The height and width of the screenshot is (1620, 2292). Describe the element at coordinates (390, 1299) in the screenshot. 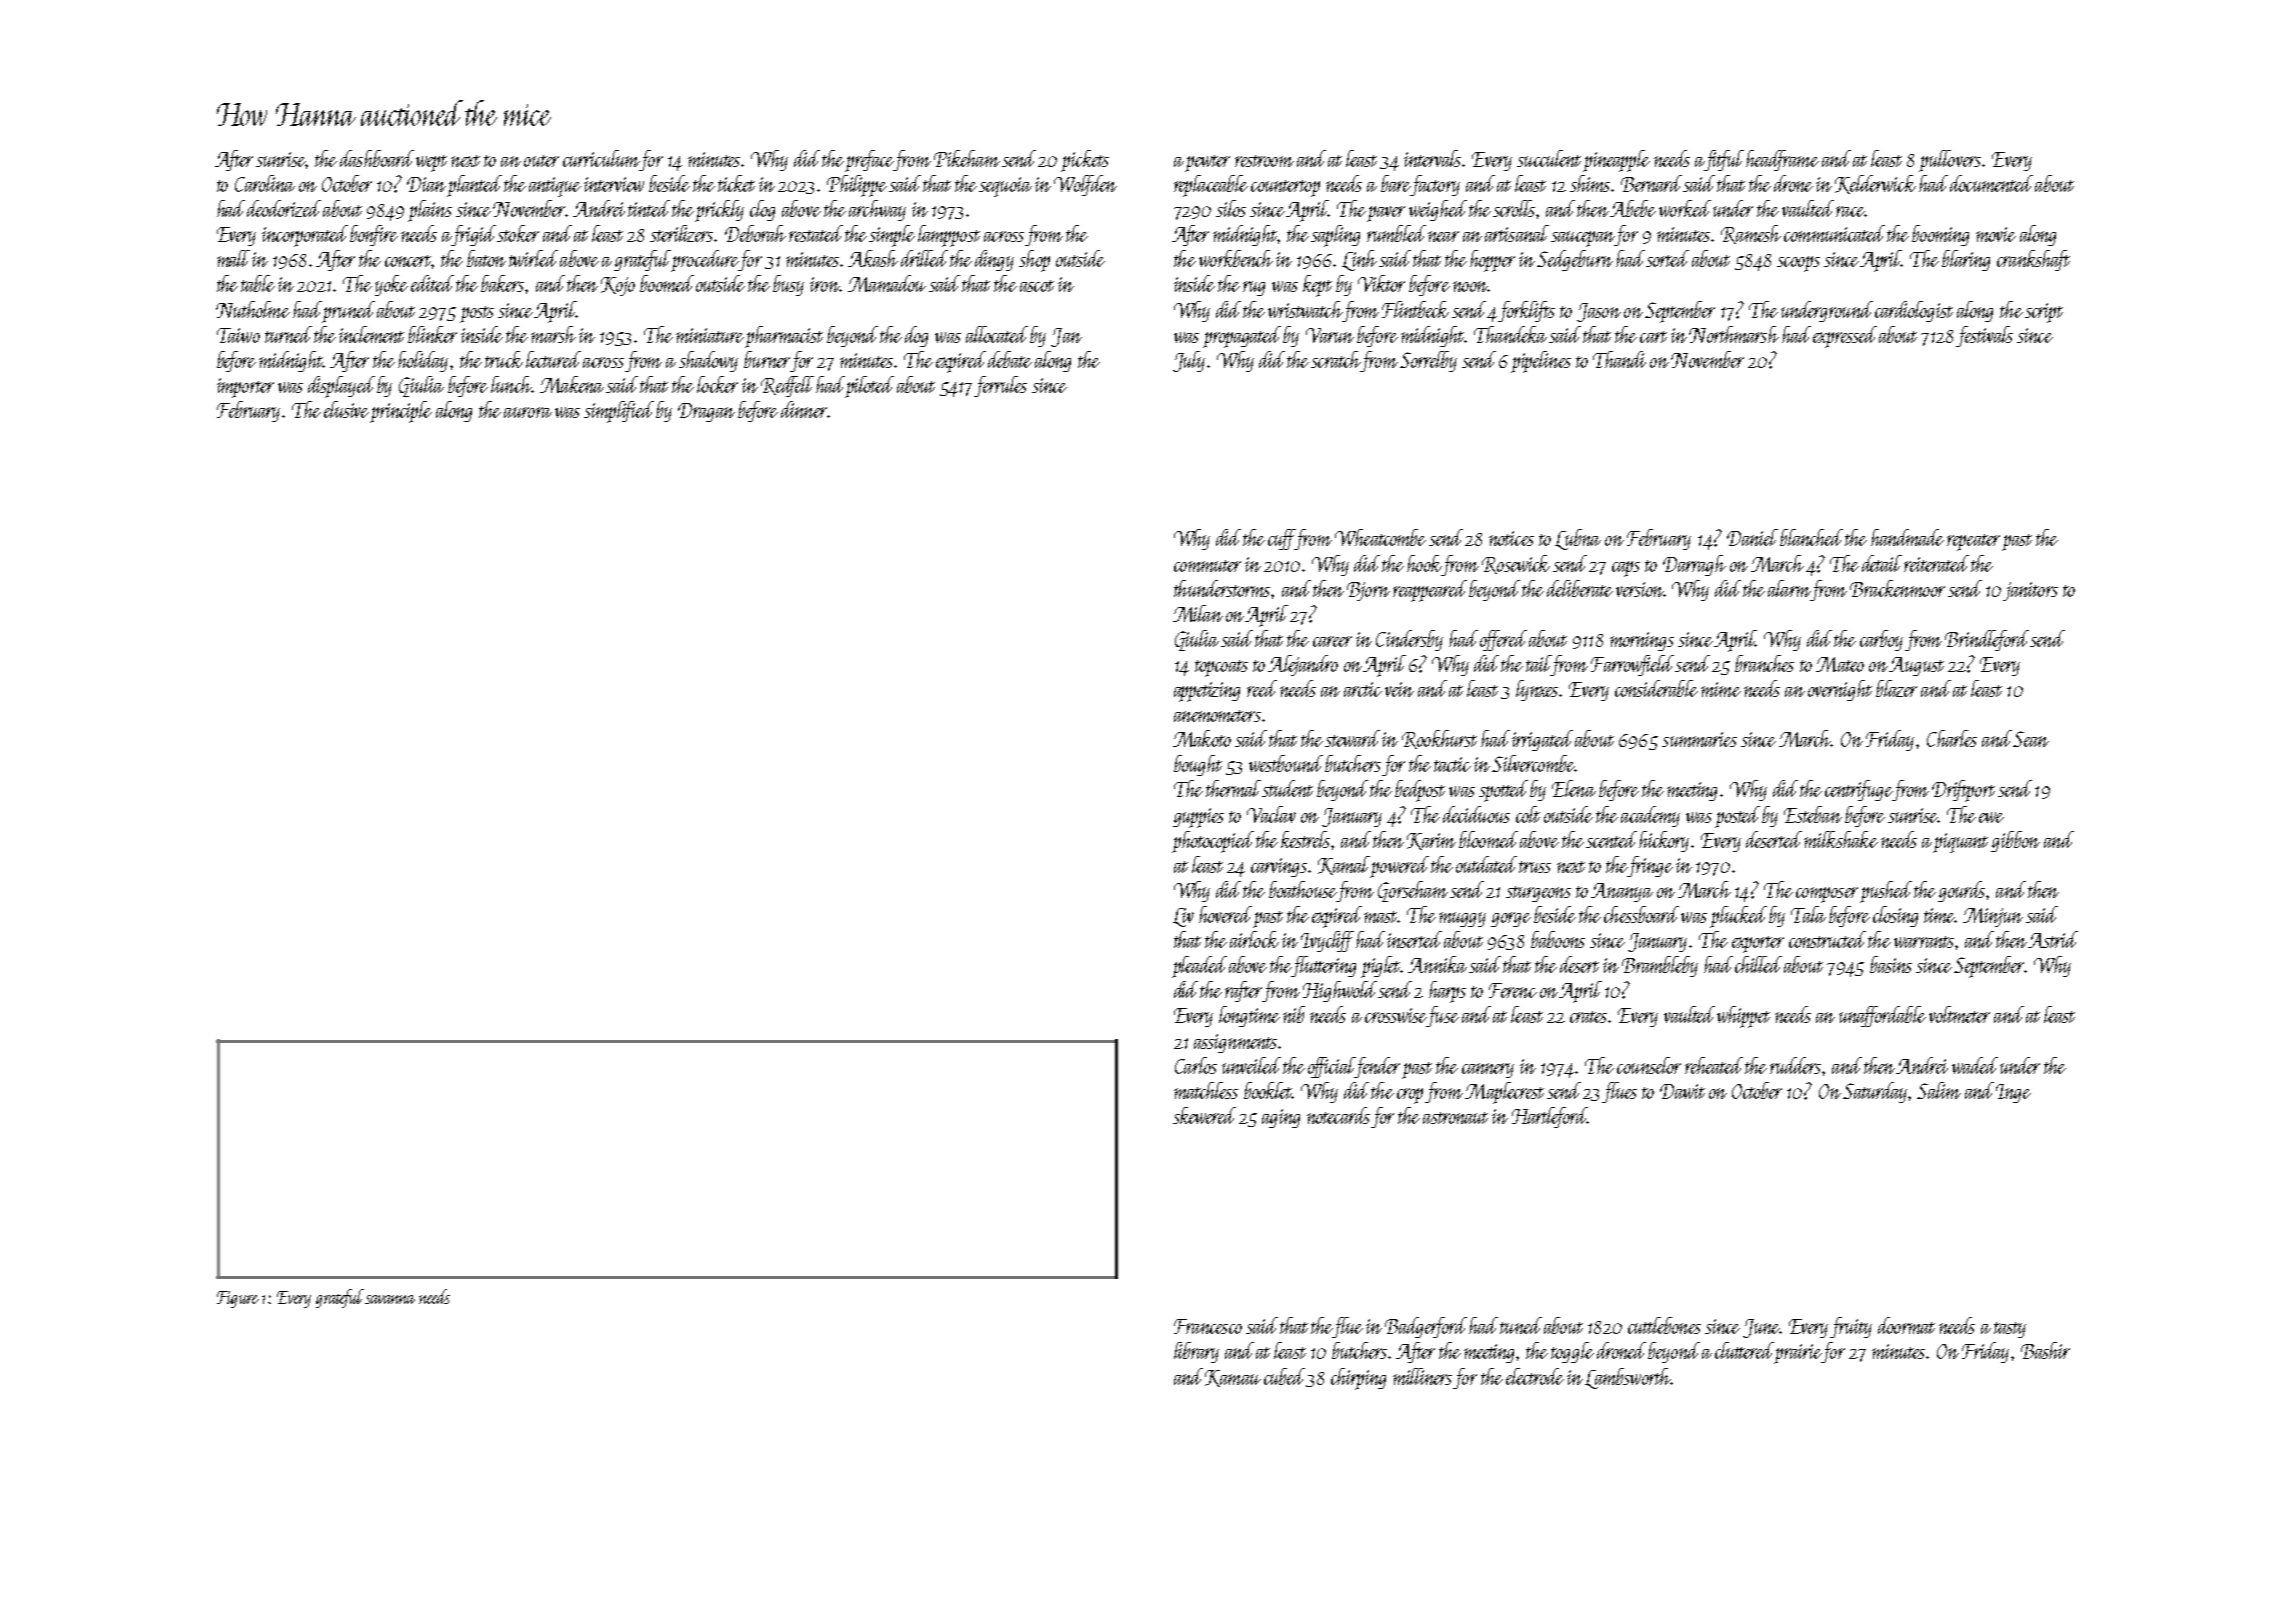

I see `savanna` at that location.
